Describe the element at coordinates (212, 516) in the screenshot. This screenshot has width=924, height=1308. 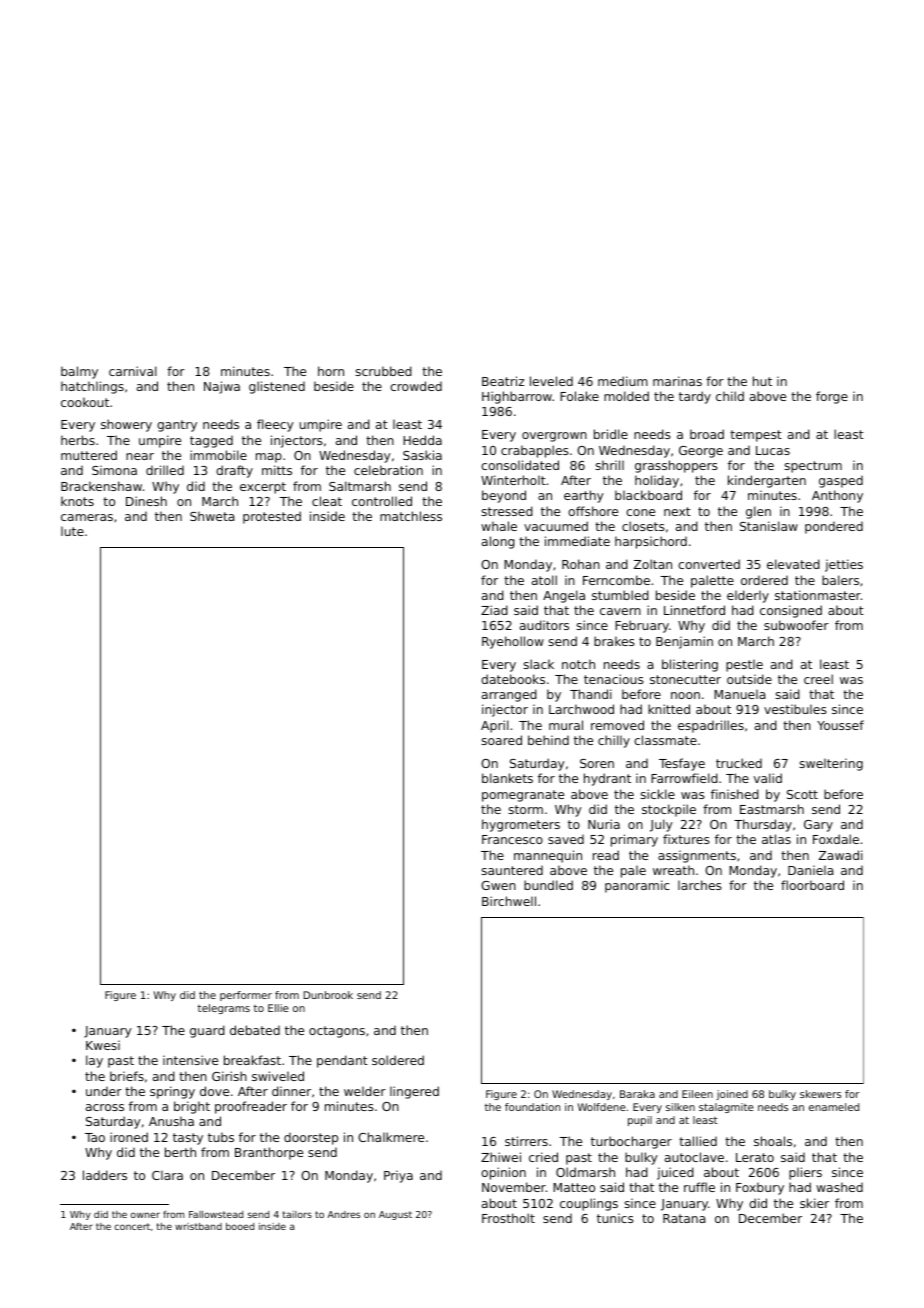
I see `Shweta` at that location.
